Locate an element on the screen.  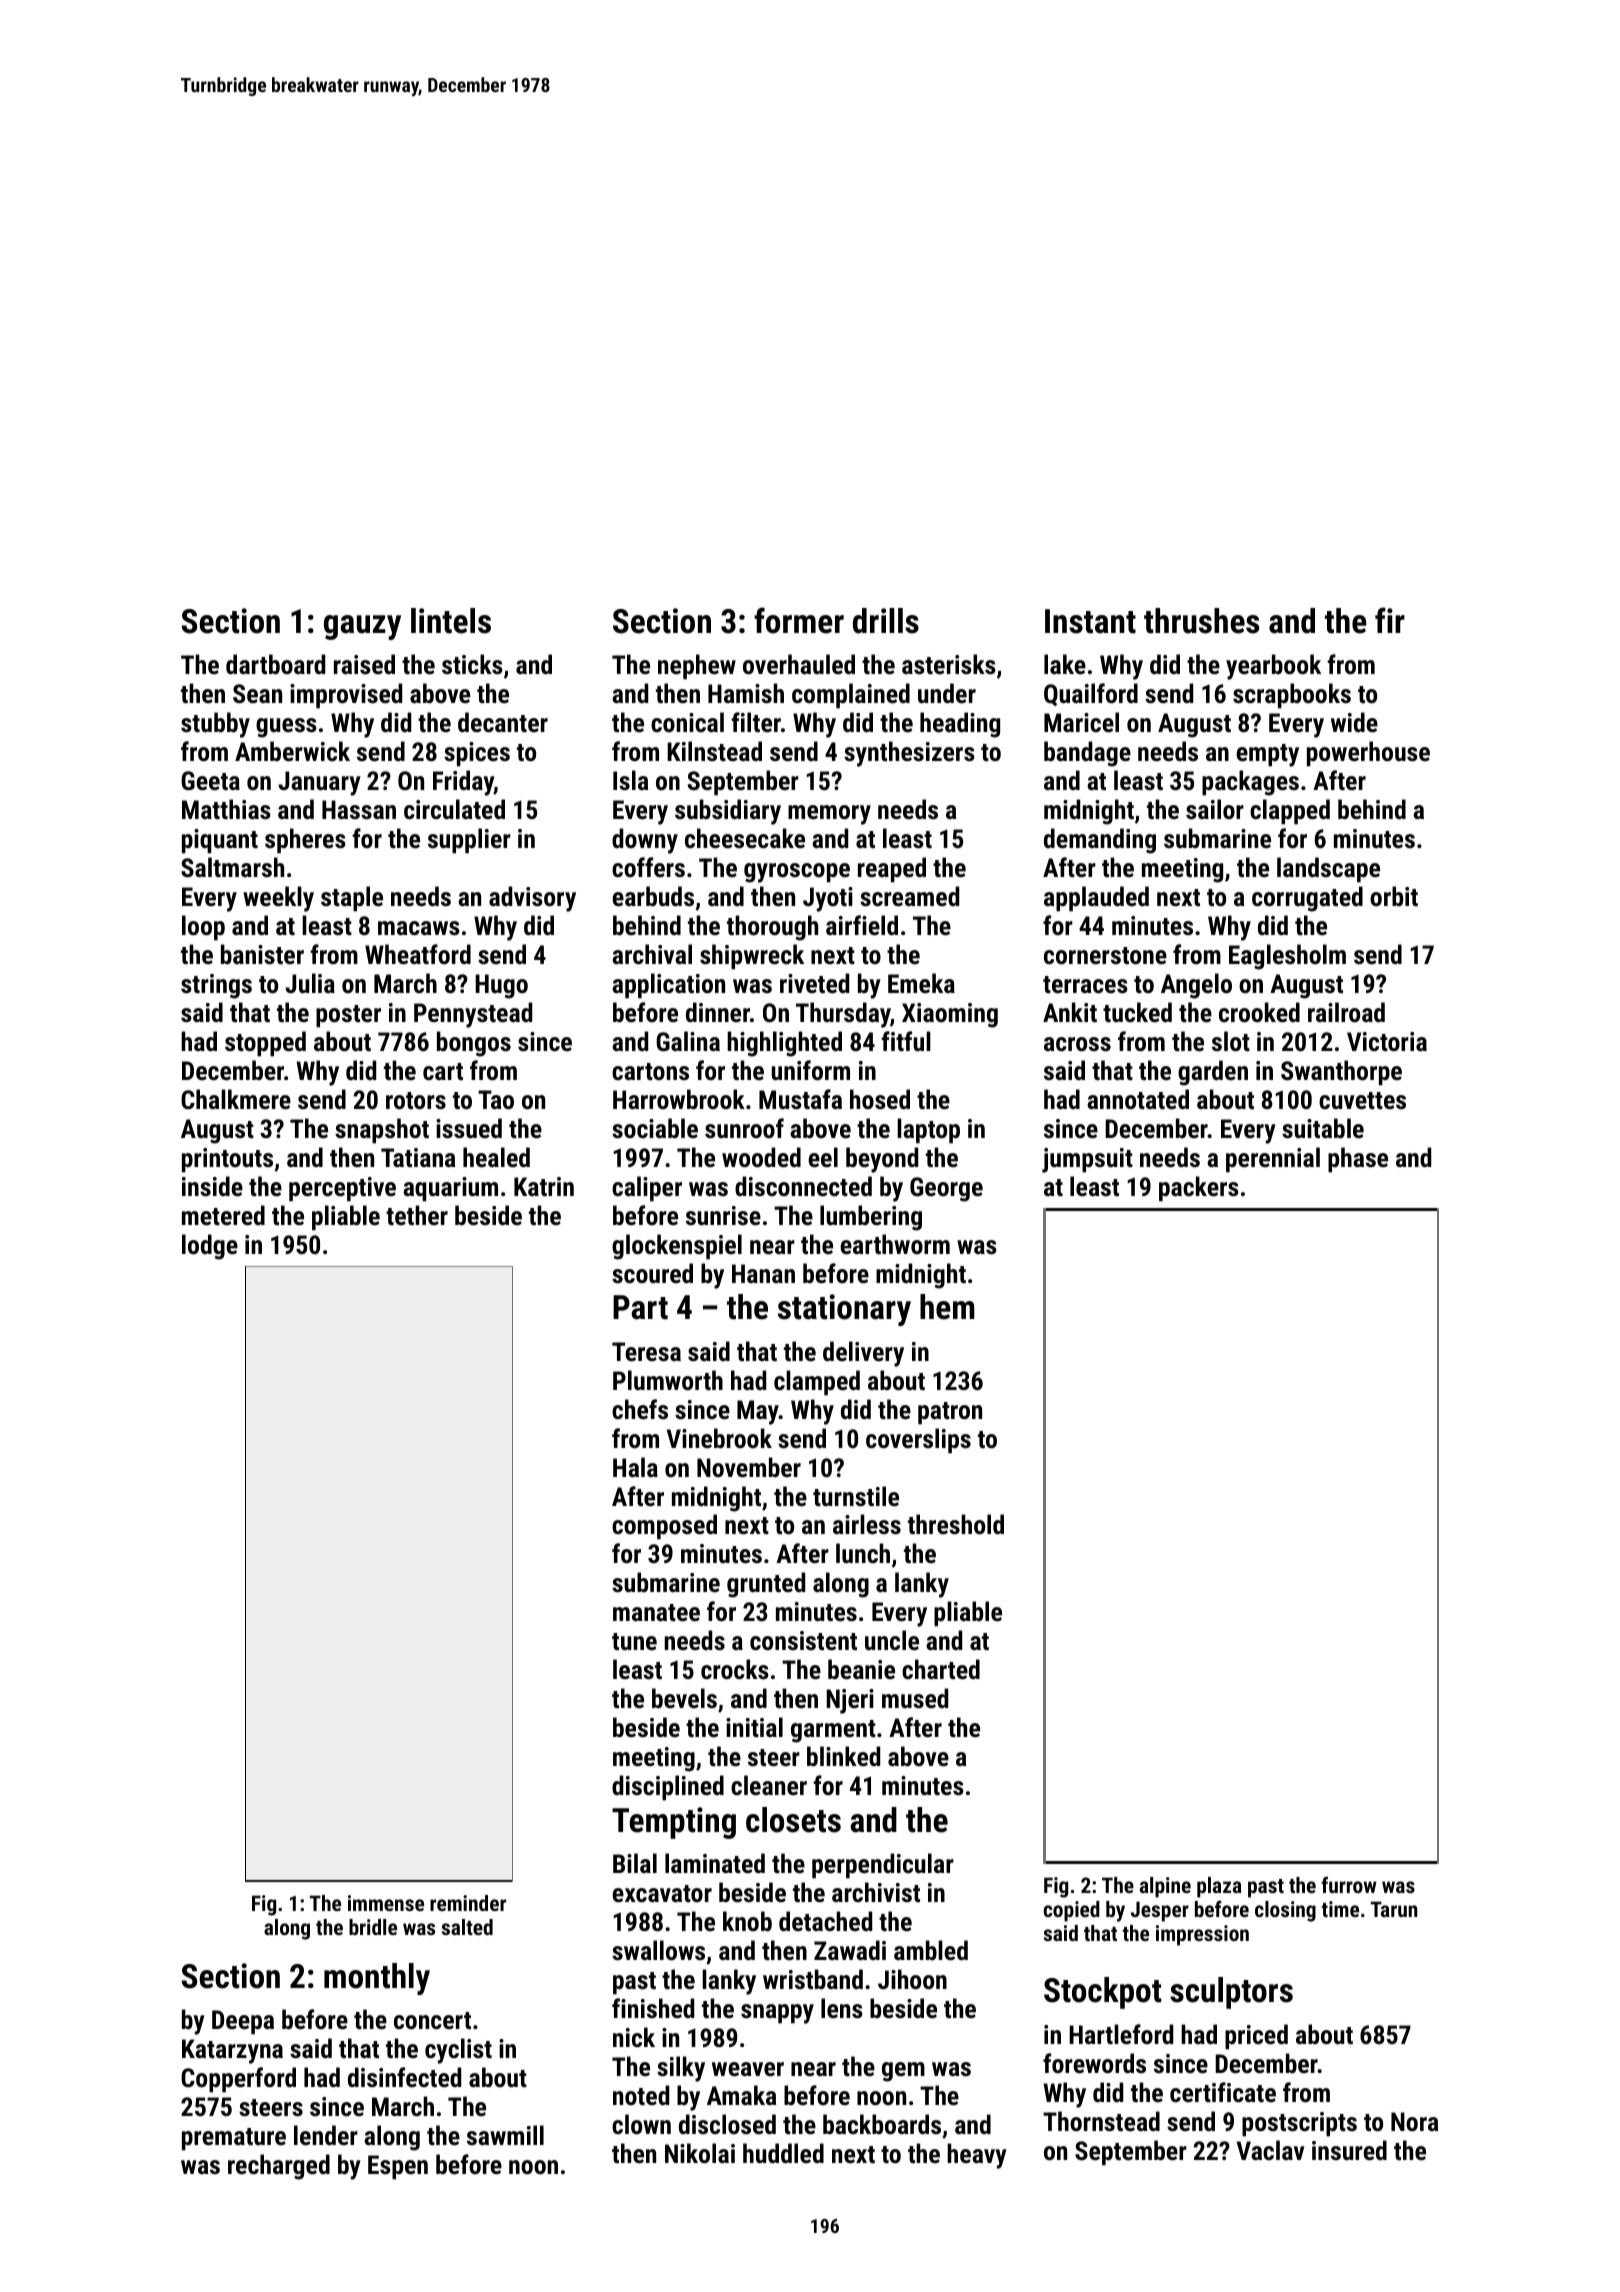
lodge is located at coordinates (210, 1247).
